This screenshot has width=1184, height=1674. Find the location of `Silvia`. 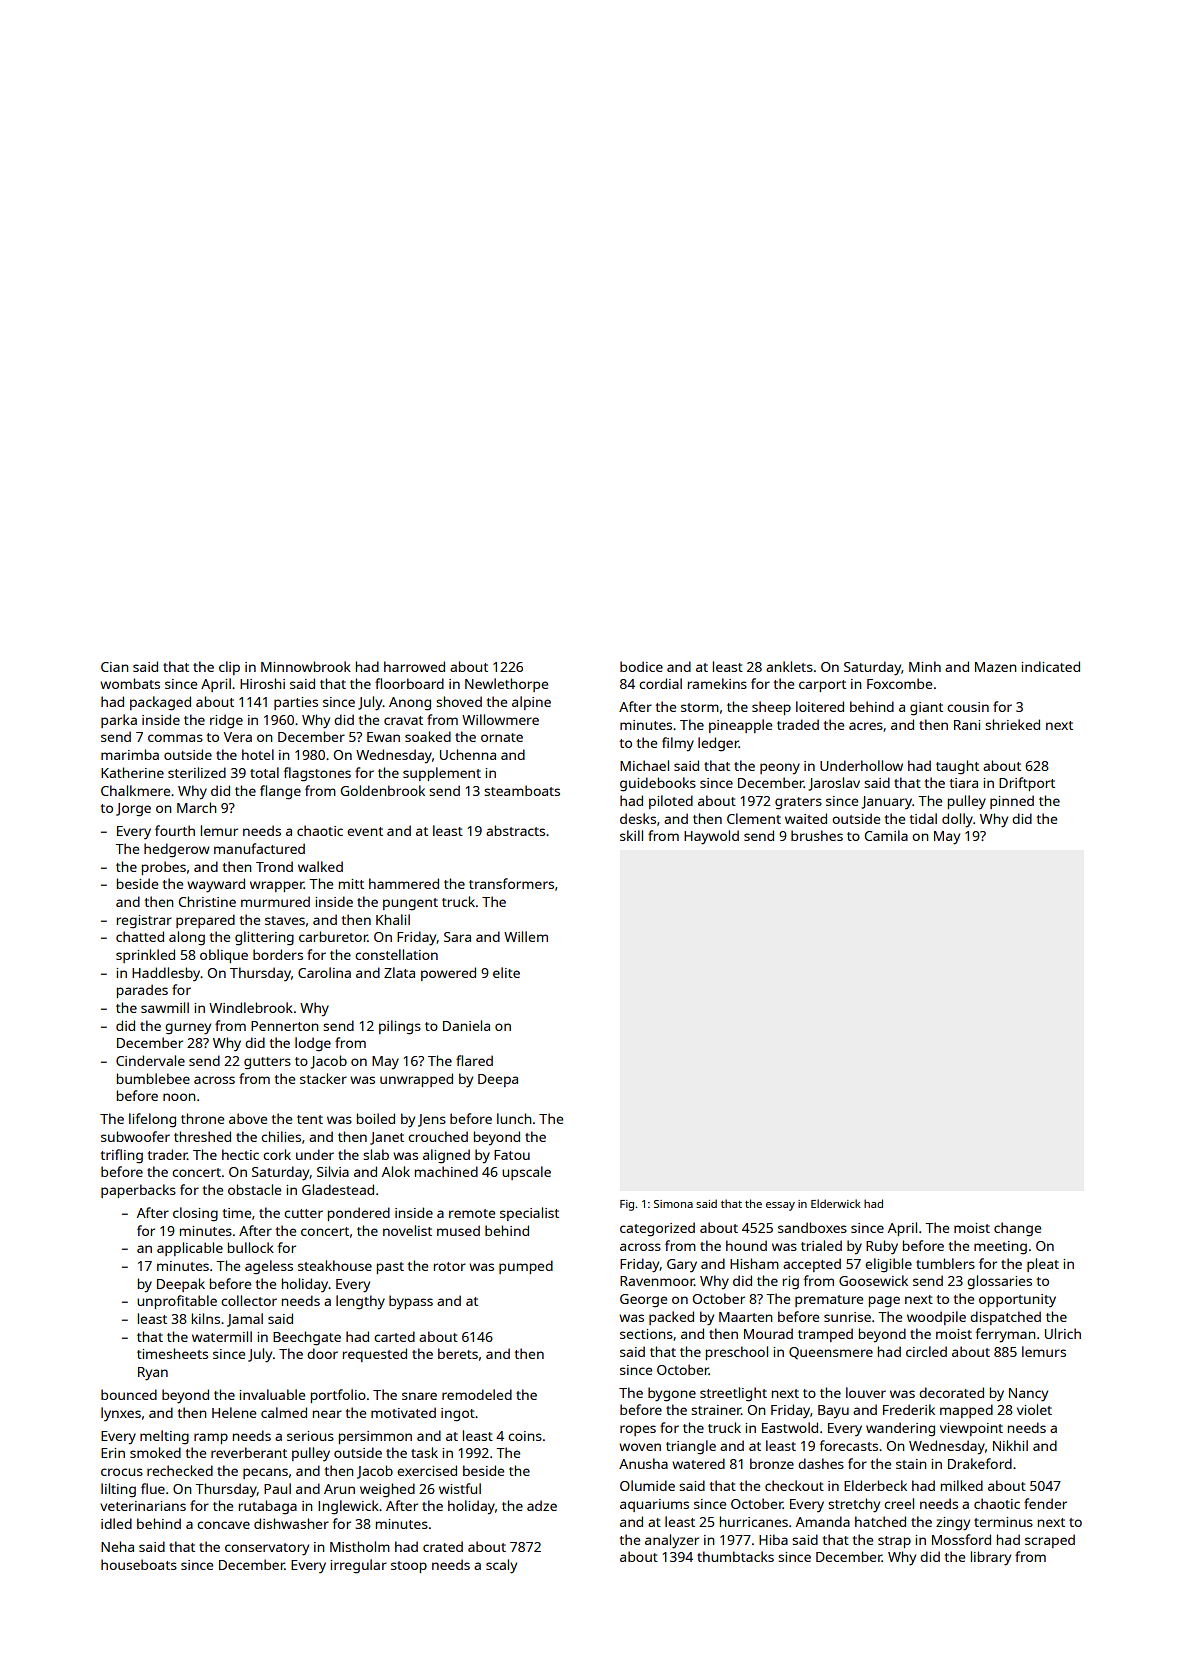

Silvia is located at coordinates (333, 1171).
